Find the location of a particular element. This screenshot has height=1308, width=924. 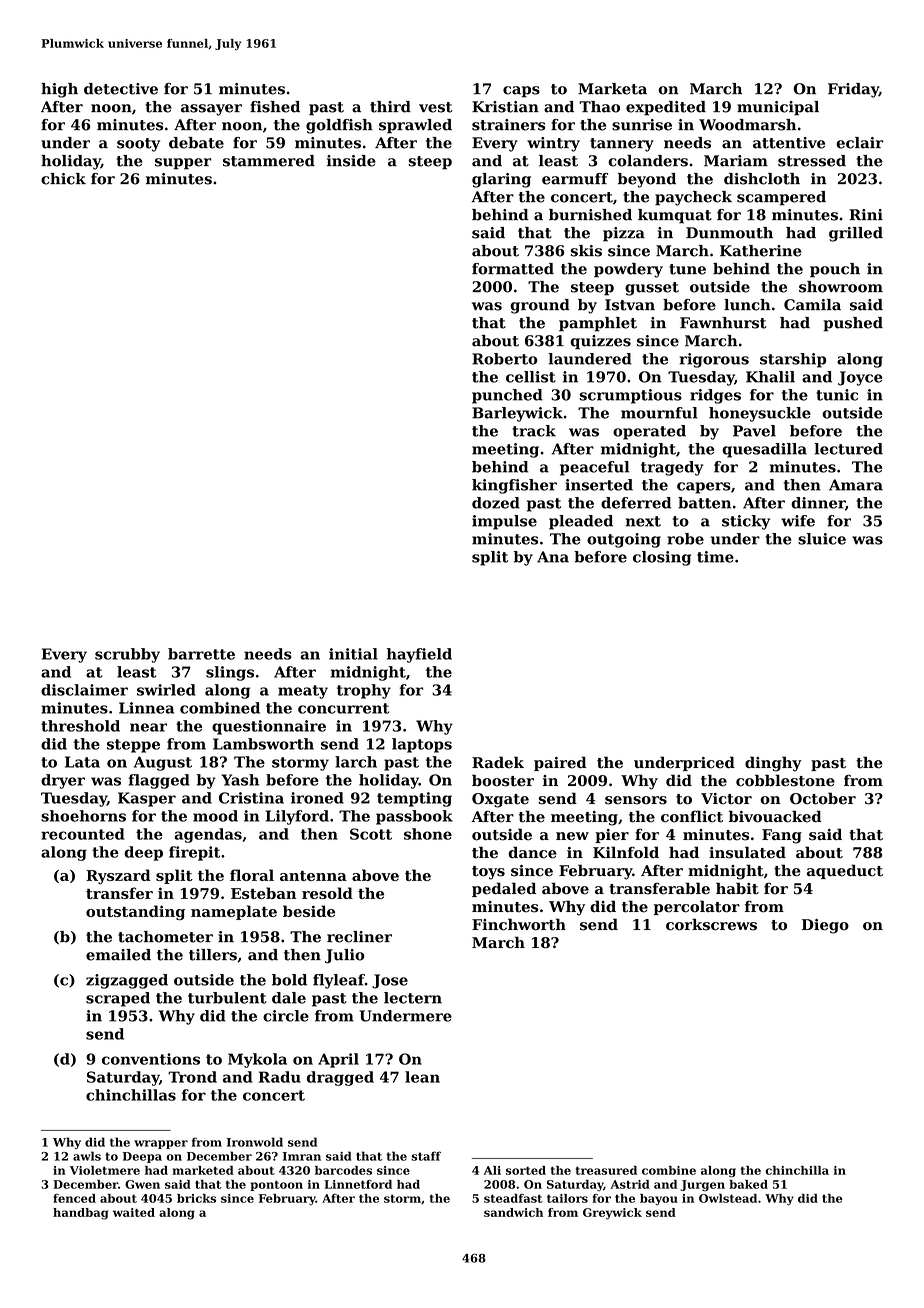

disclaimer is located at coordinates (84, 690).
